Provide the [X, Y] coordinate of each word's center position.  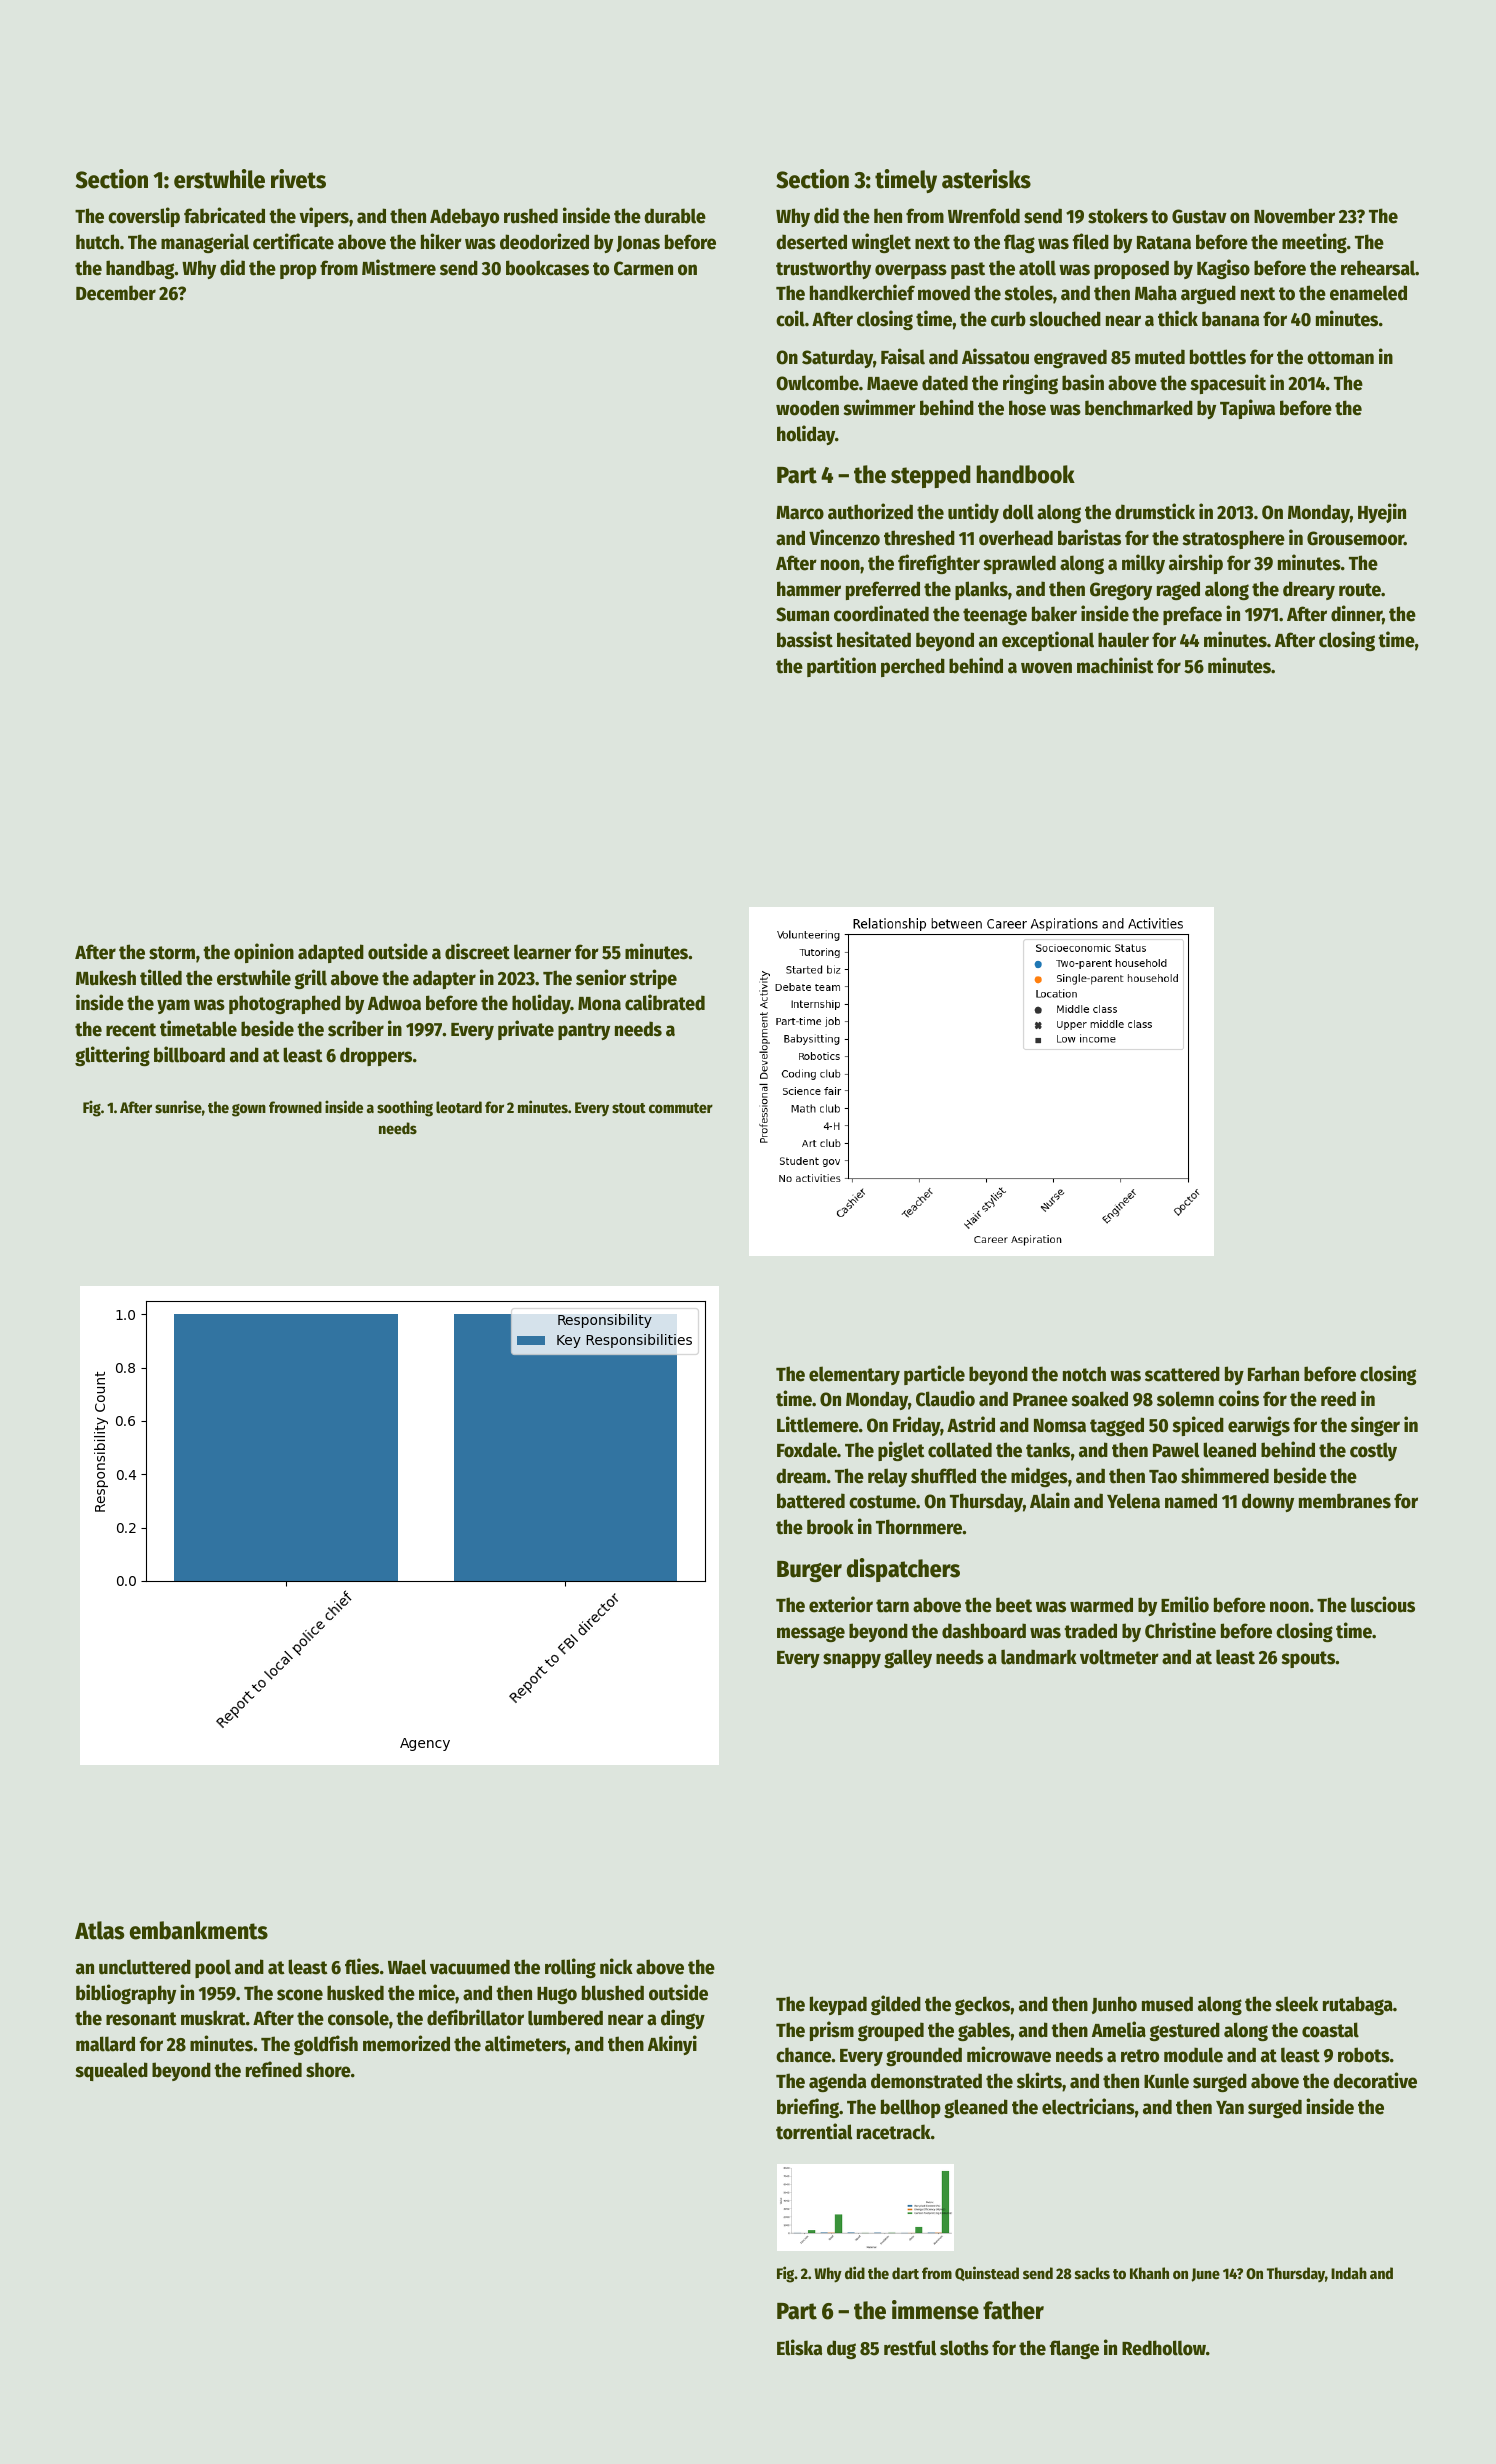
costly [1373, 1451]
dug [841, 2349]
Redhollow [1164, 2348]
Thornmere [919, 1527]
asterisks [986, 179]
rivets [298, 179]
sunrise [178, 1106]
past [968, 270]
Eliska [799, 2347]
